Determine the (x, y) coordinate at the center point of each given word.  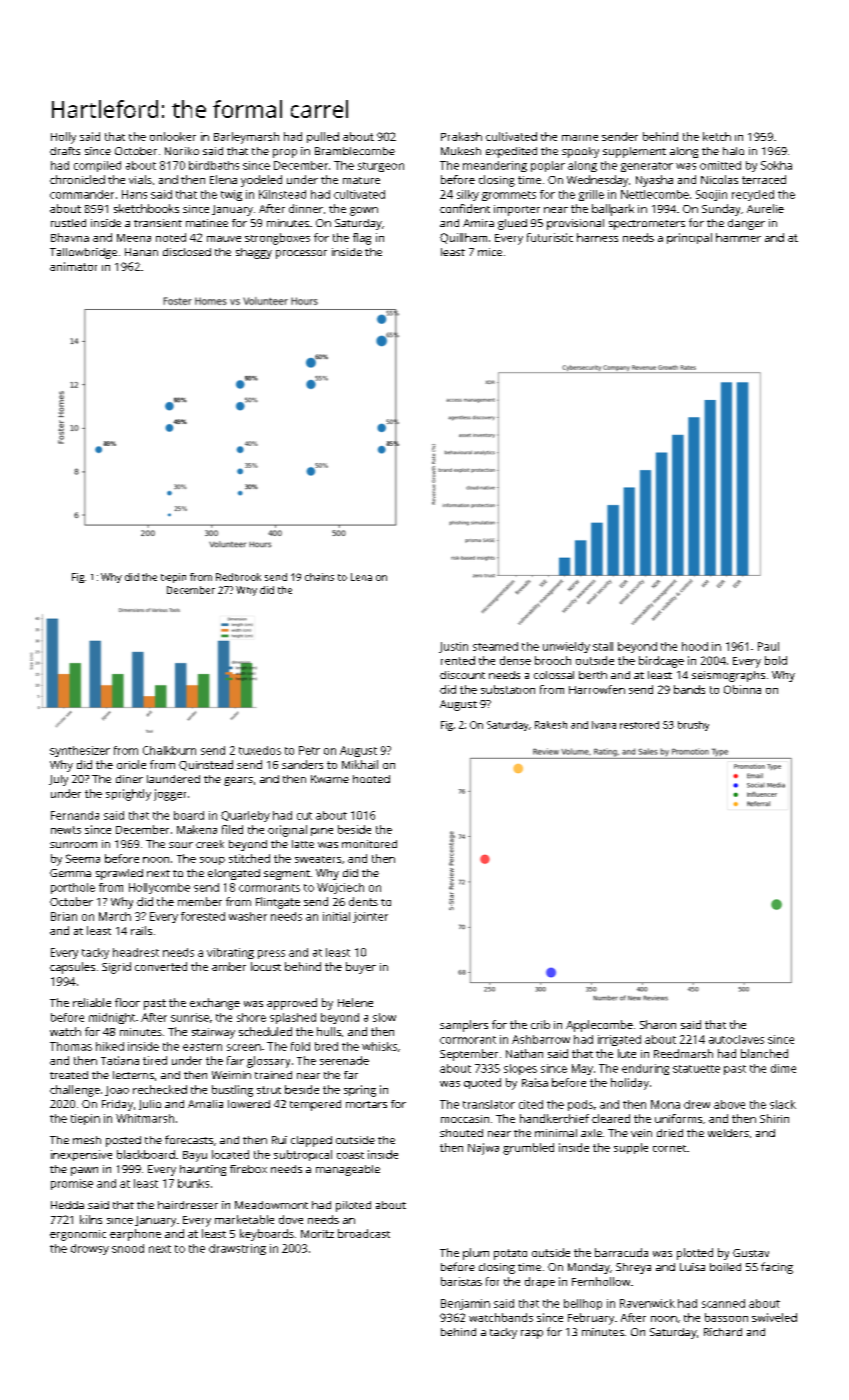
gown (364, 211)
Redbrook (238, 577)
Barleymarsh (246, 138)
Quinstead (206, 765)
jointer (370, 917)
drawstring (237, 1249)
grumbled (528, 1149)
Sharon (658, 1024)
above (729, 1104)
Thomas (71, 1046)
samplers (464, 1026)
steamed (495, 646)
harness (597, 237)
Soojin (711, 195)
